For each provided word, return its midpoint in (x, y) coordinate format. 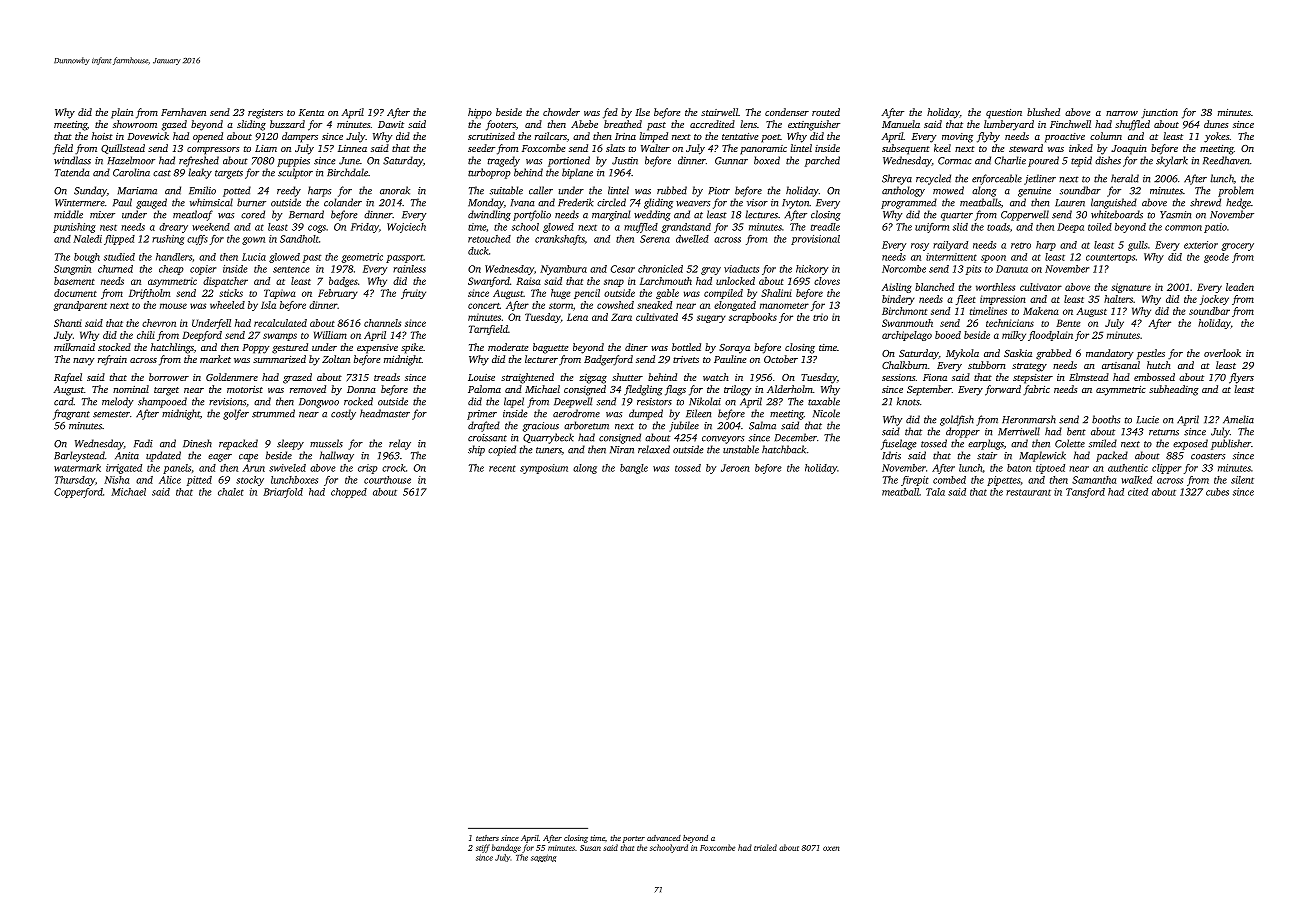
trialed (765, 847)
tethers (487, 838)
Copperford (78, 493)
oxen (831, 848)
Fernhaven (183, 112)
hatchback (784, 449)
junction (1159, 114)
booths (1106, 419)
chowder (561, 112)
